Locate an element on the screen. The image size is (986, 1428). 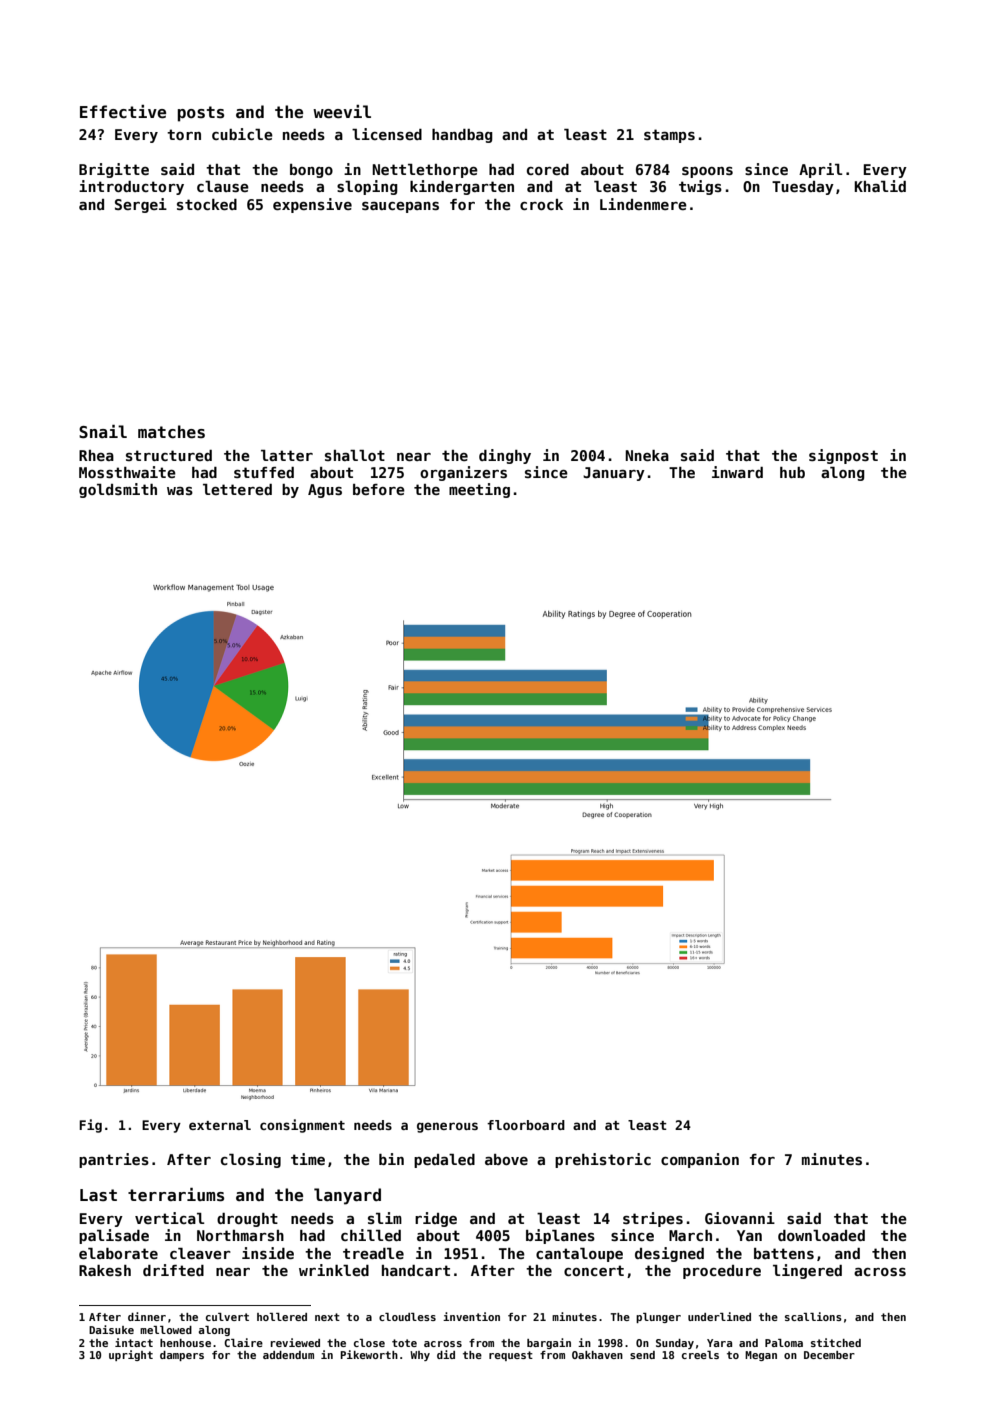
expensive is located at coordinates (312, 205).
